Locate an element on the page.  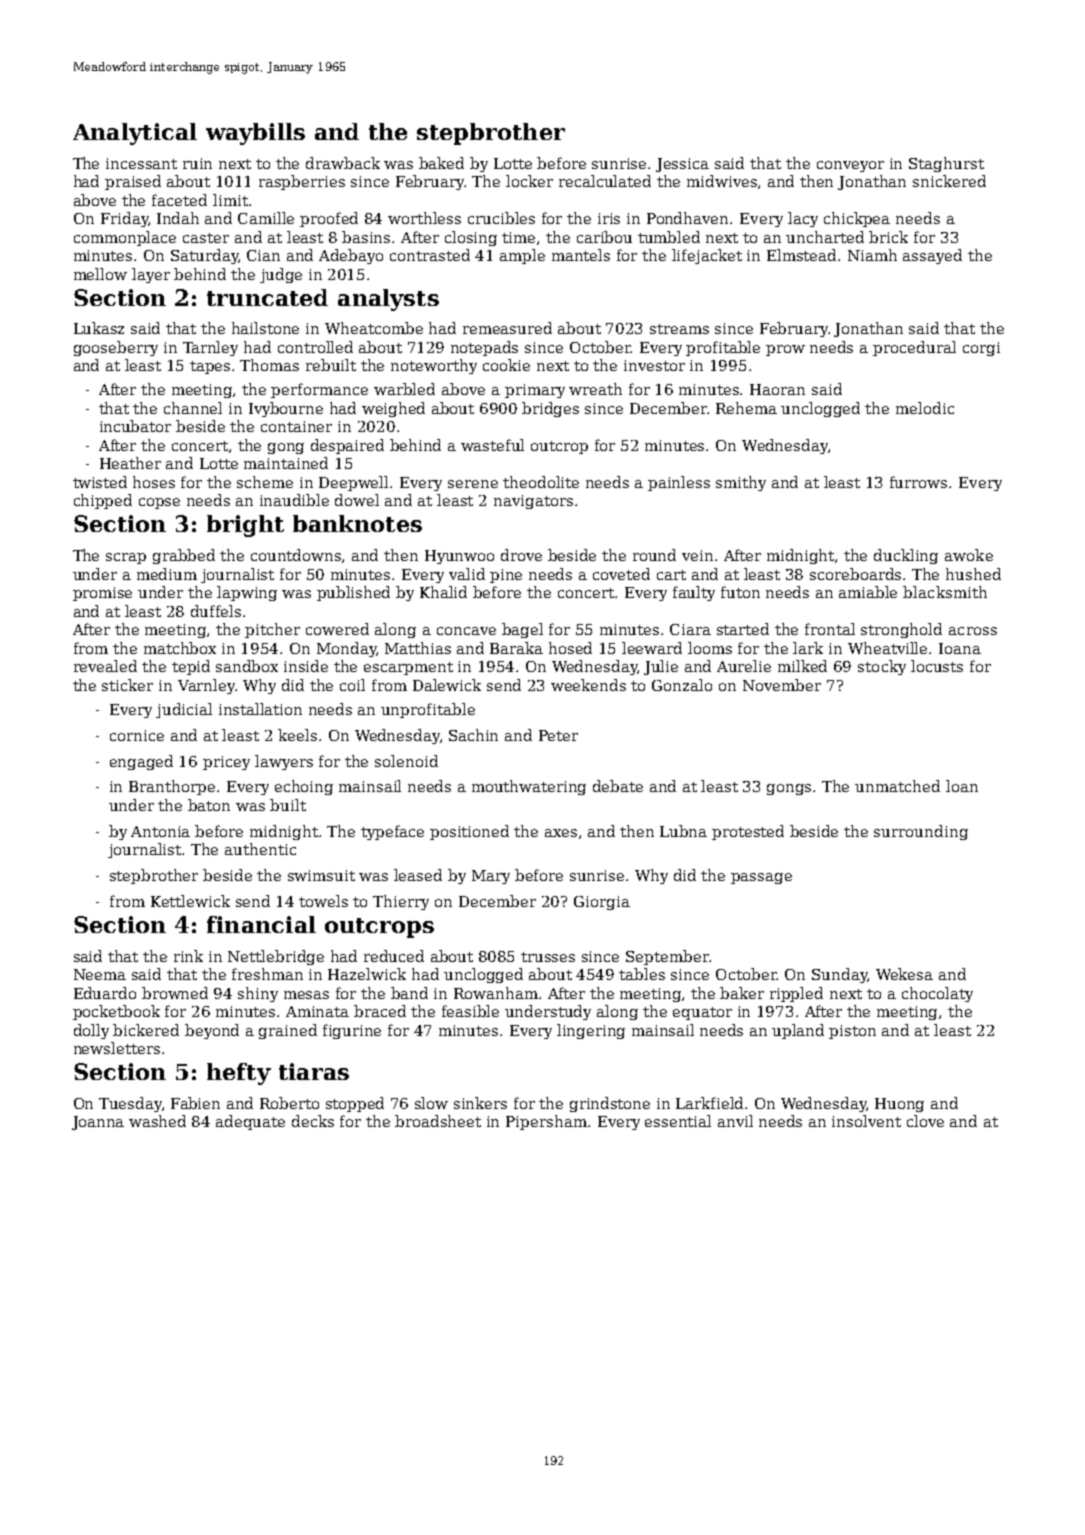
baton is located at coordinates (209, 805).
